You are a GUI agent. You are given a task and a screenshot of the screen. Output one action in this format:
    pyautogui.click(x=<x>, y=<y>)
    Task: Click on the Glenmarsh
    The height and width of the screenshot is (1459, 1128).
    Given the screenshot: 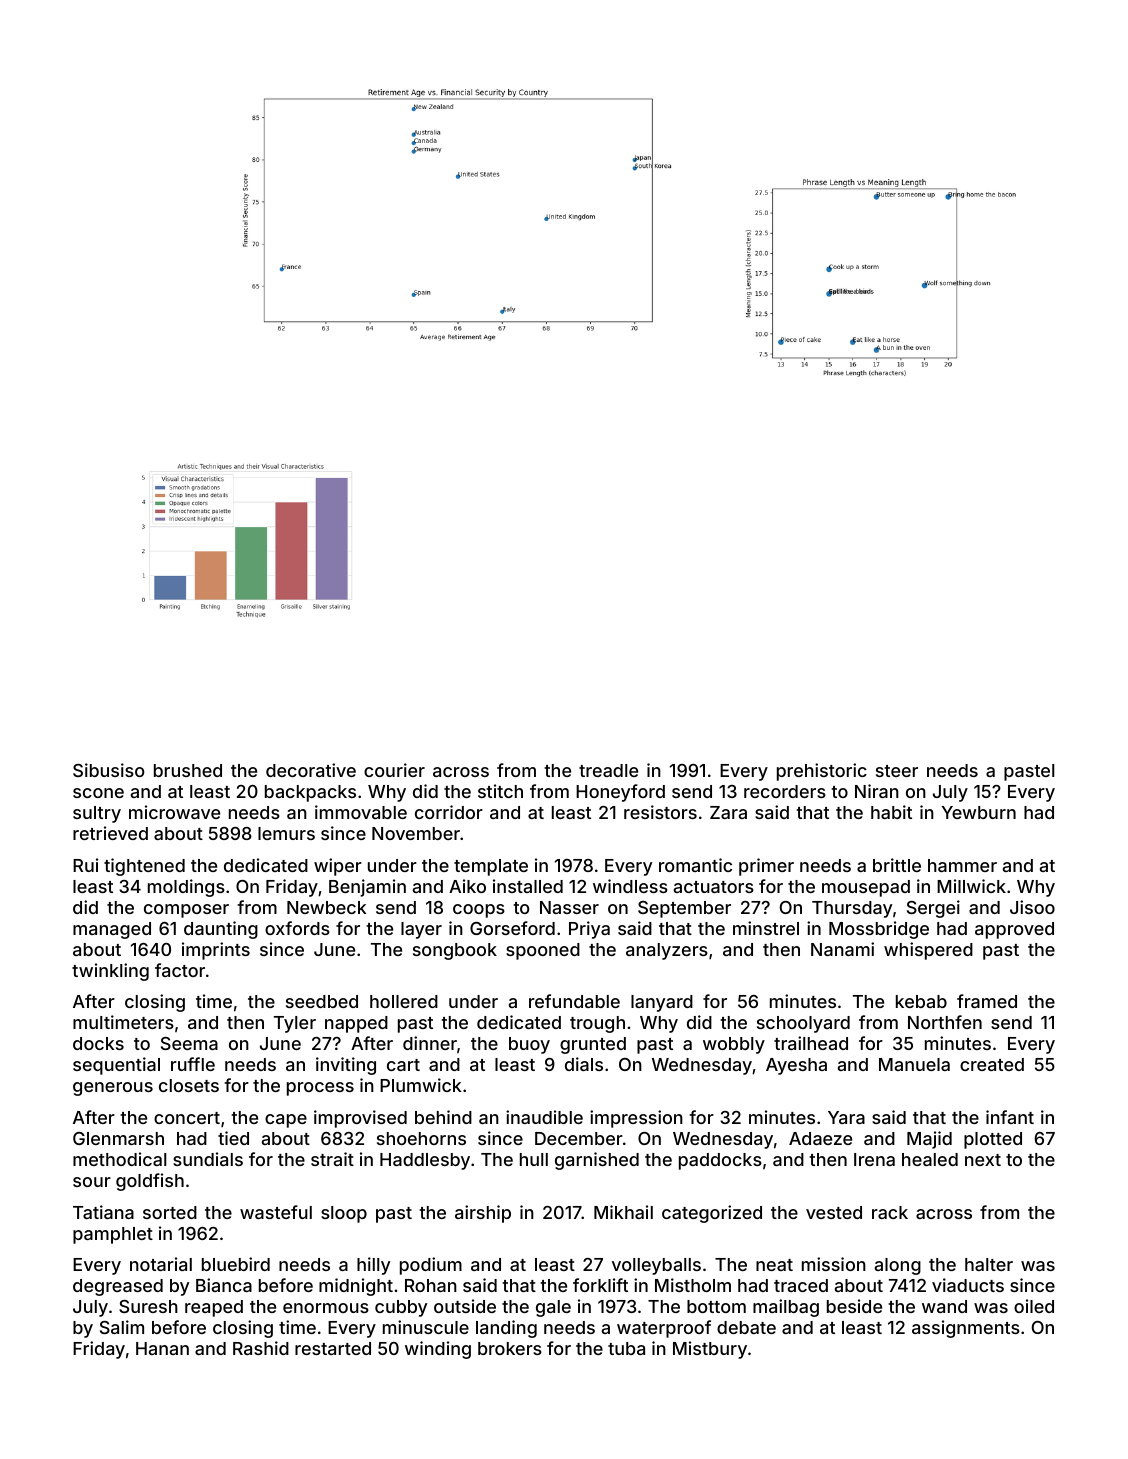 What is the action you would take?
    pyautogui.click(x=118, y=1138)
